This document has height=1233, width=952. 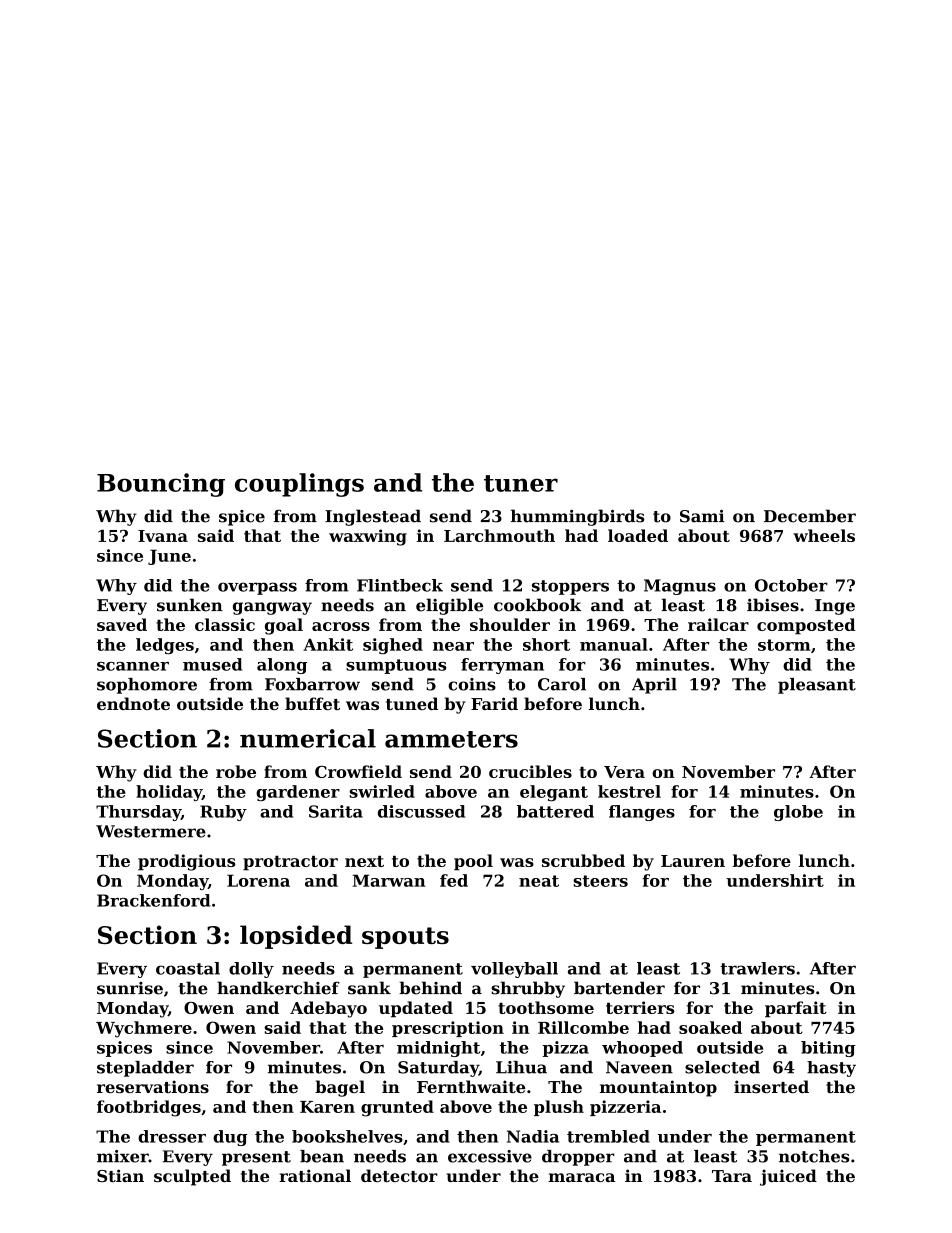 I want to click on selected, so click(x=722, y=1067).
